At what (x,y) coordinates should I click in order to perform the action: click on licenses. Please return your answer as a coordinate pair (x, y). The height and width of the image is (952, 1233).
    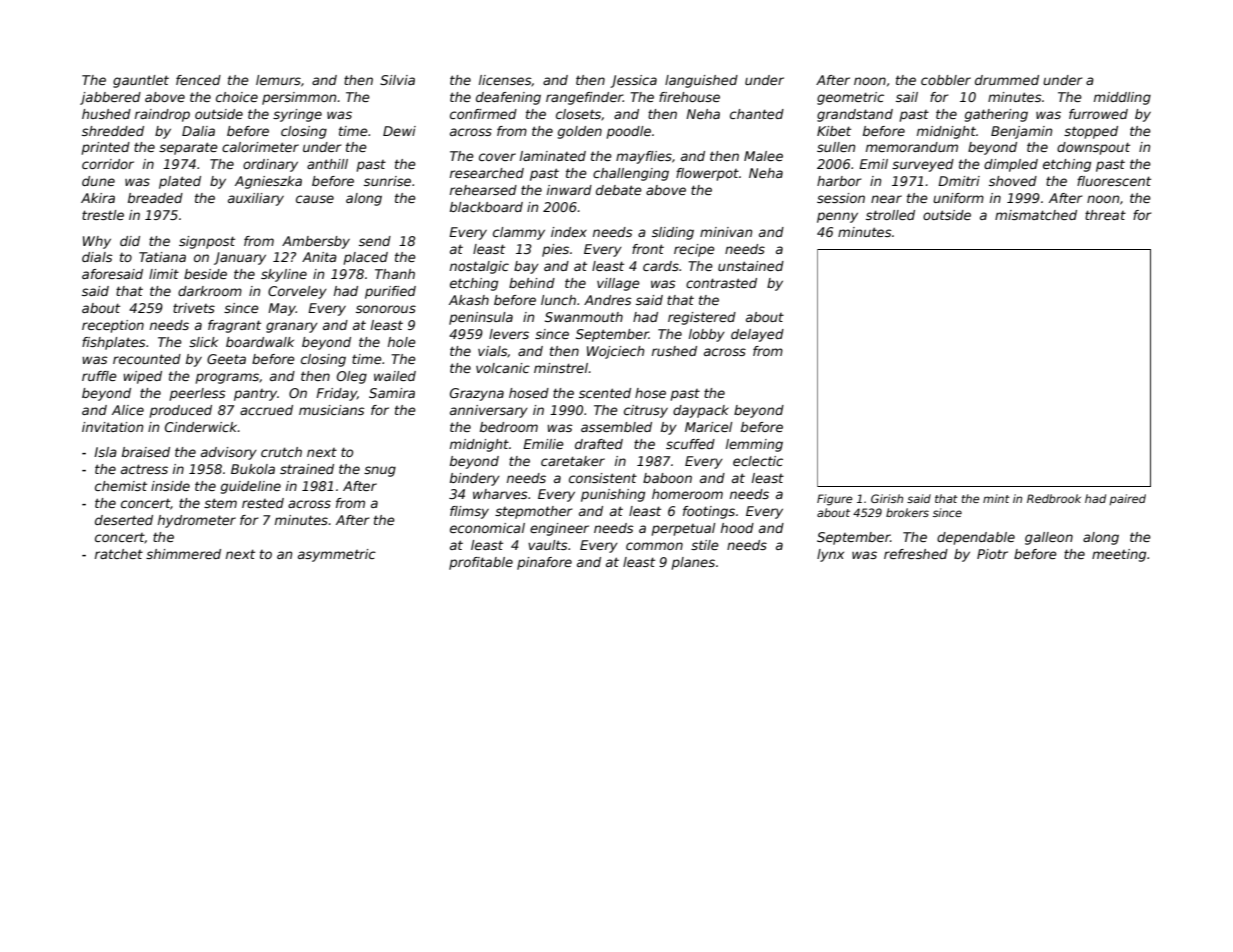
    Looking at the image, I should click on (505, 80).
